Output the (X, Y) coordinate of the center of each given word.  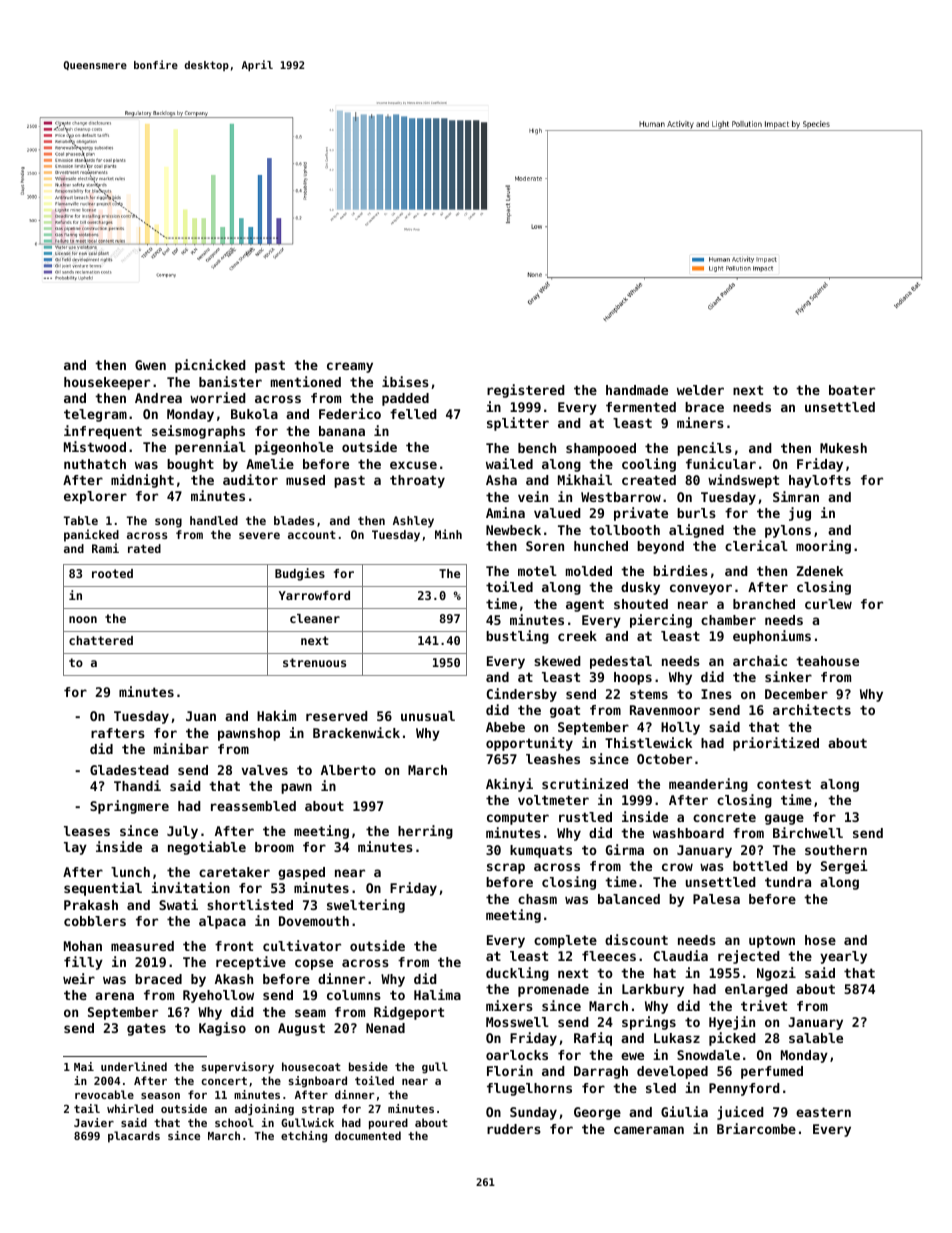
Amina (505, 512)
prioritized (776, 744)
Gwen (150, 365)
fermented (641, 407)
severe (259, 535)
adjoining (264, 1110)
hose (820, 940)
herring (425, 832)
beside (368, 1066)
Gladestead (129, 770)
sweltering (366, 906)
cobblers (95, 921)
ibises (405, 381)
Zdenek (819, 571)
